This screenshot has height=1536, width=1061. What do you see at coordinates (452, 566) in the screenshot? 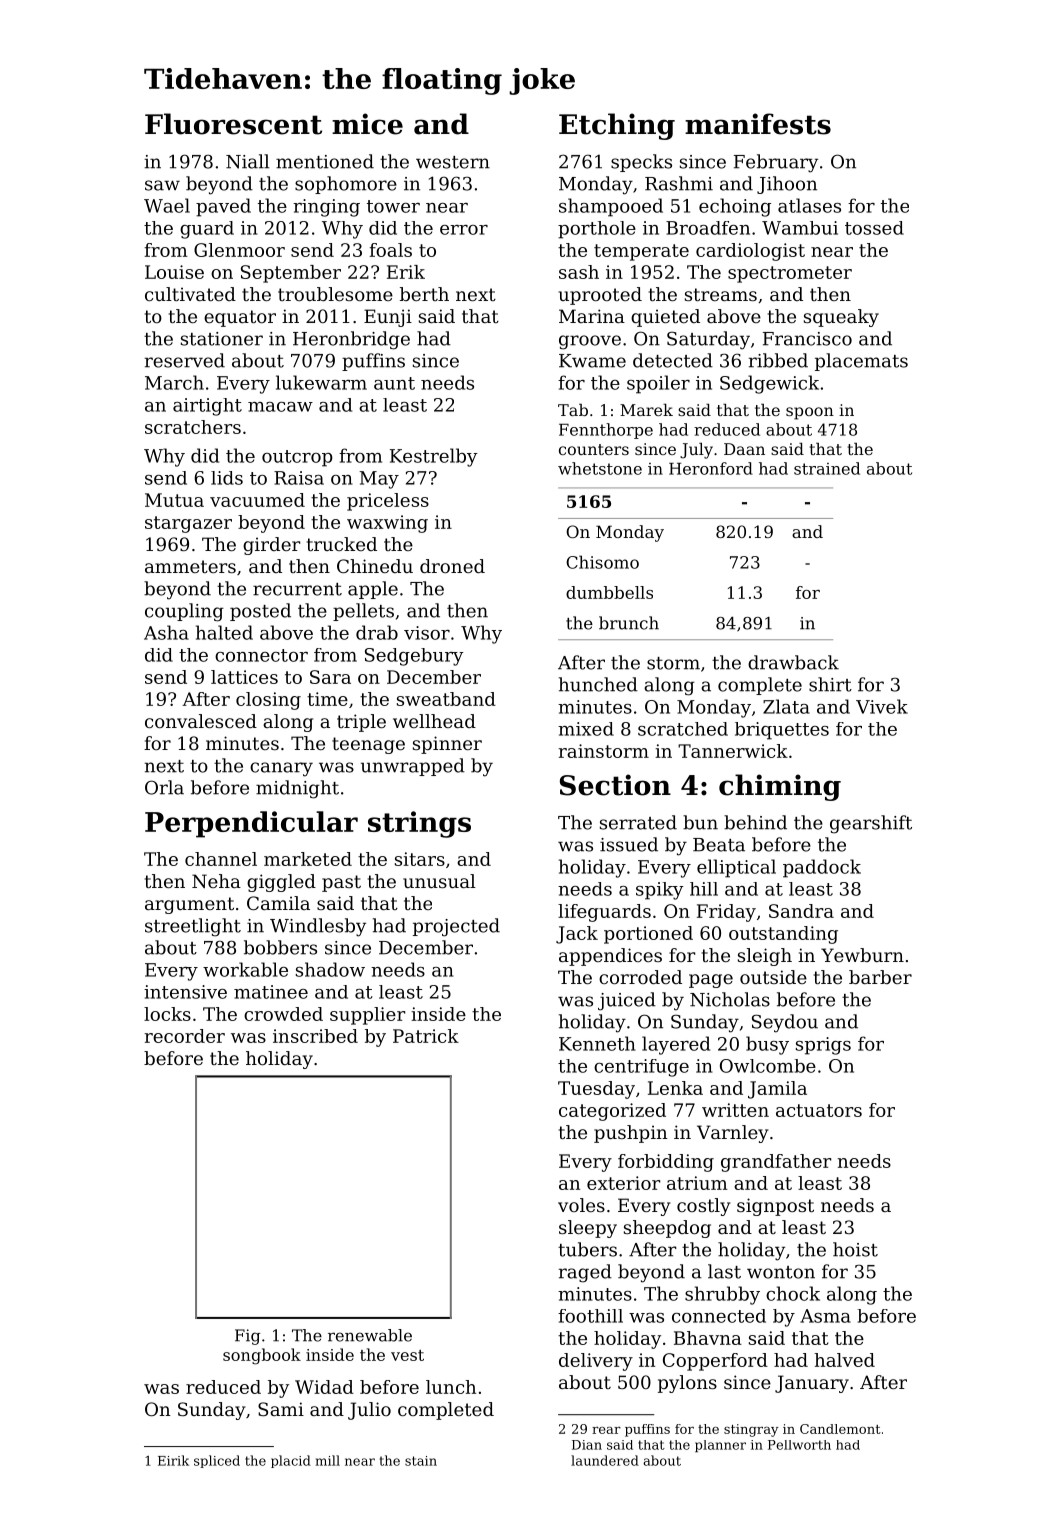
I see `droned` at bounding box center [452, 566].
